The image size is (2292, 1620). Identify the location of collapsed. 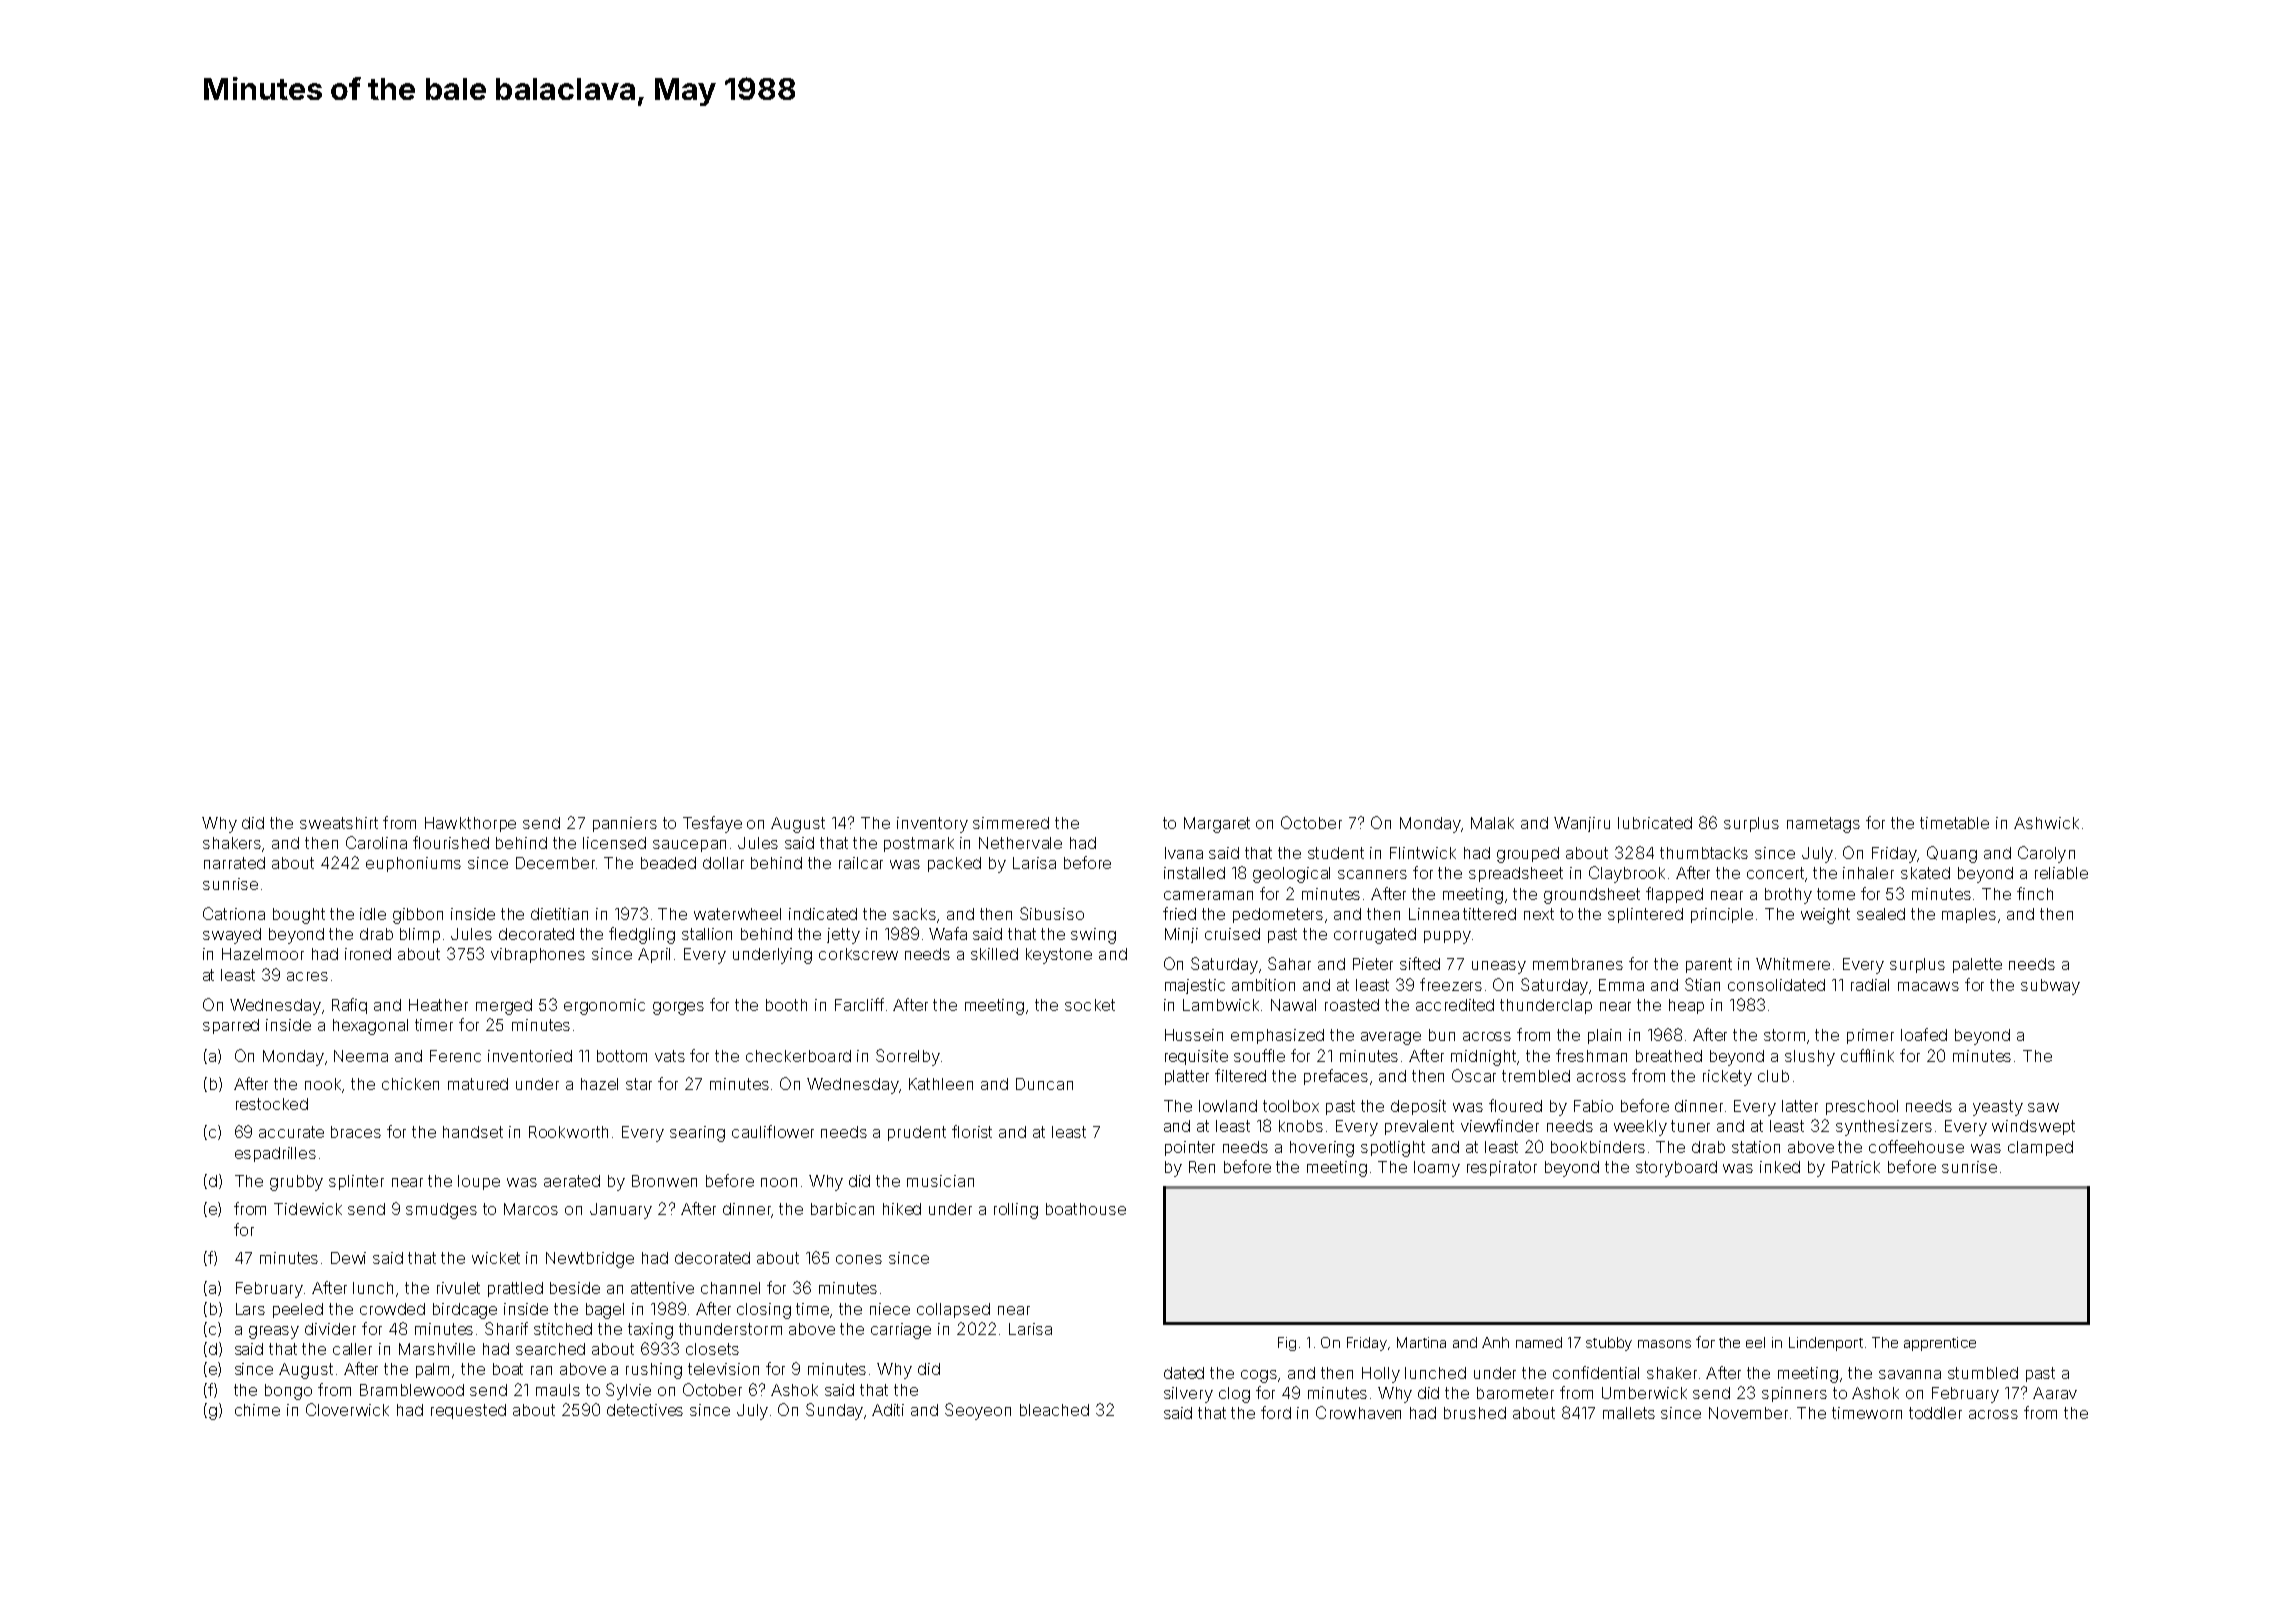
(953, 1310).
